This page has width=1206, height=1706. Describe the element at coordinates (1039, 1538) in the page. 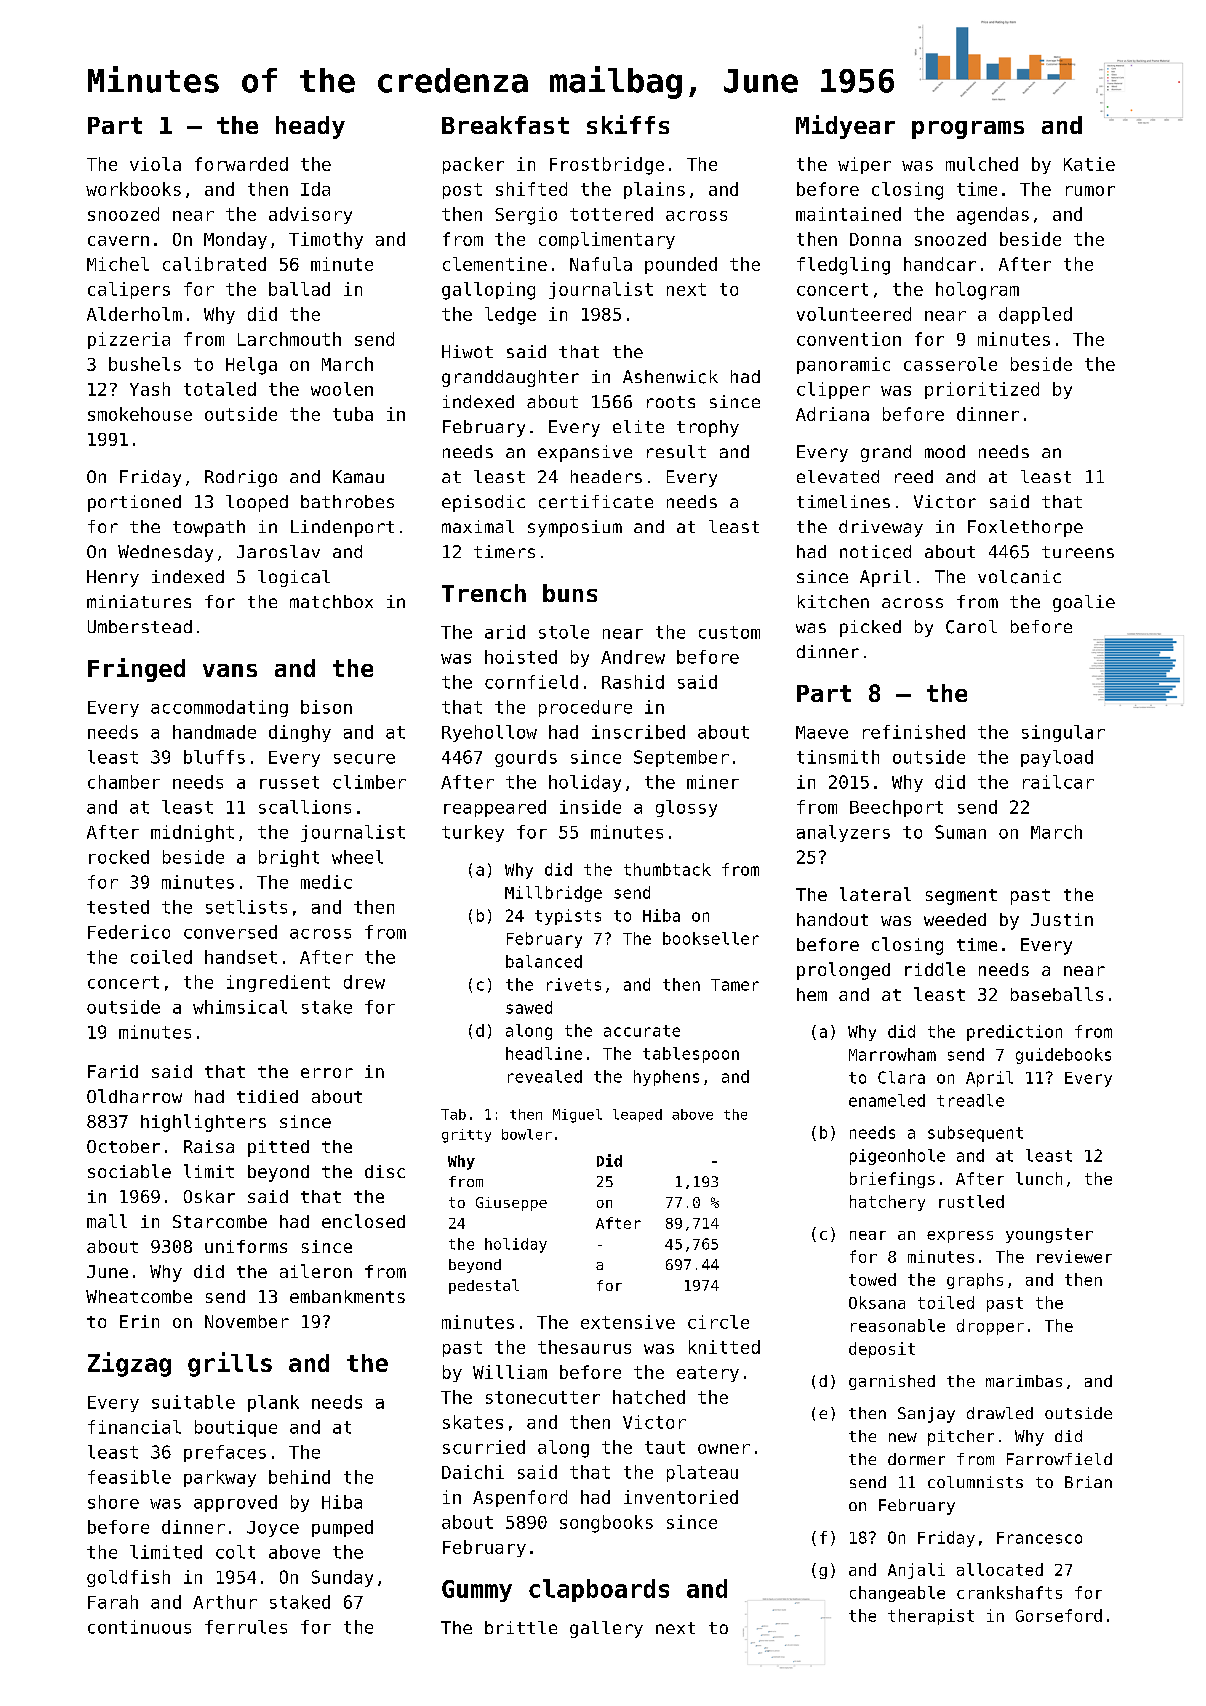

I see `Francesco` at that location.
